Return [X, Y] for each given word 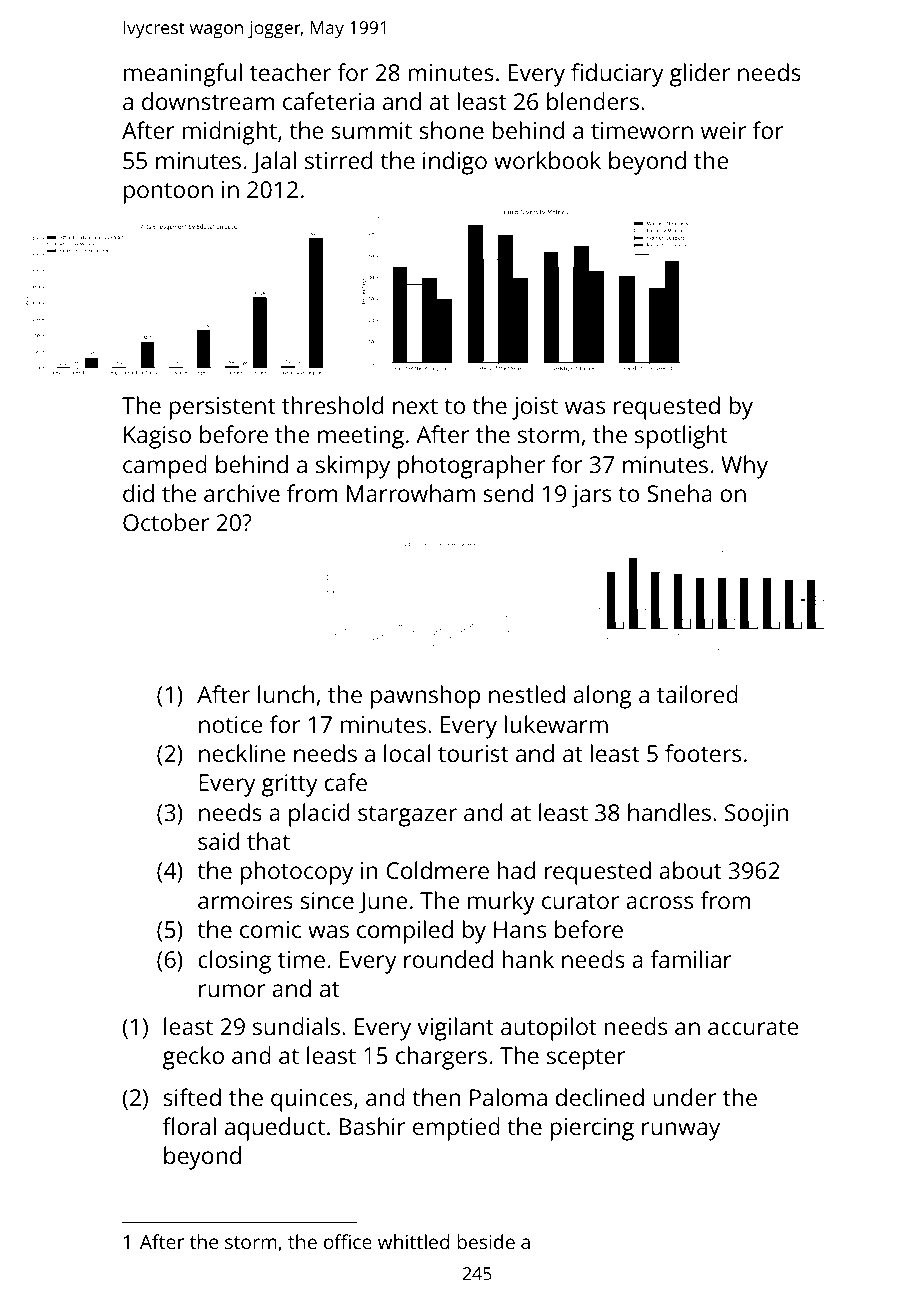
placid [319, 815]
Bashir [372, 1126]
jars [591, 496]
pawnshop [425, 697]
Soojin [756, 815]
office [348, 1241]
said [218, 841]
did [138, 493]
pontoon [168, 193]
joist [535, 408]
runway [681, 1131]
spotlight [681, 437]
